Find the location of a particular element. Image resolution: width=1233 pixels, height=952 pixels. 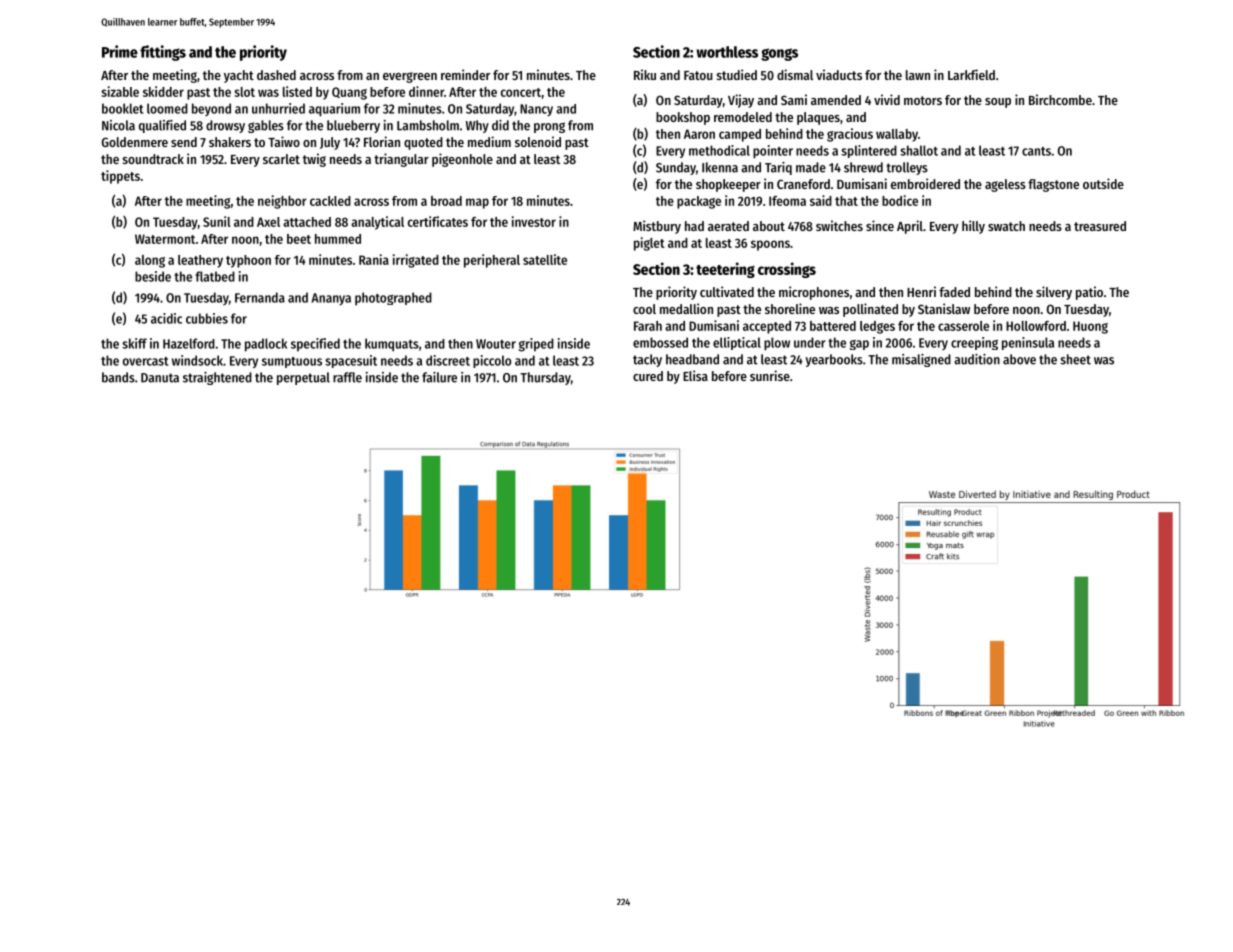

wallaby is located at coordinates (897, 135).
